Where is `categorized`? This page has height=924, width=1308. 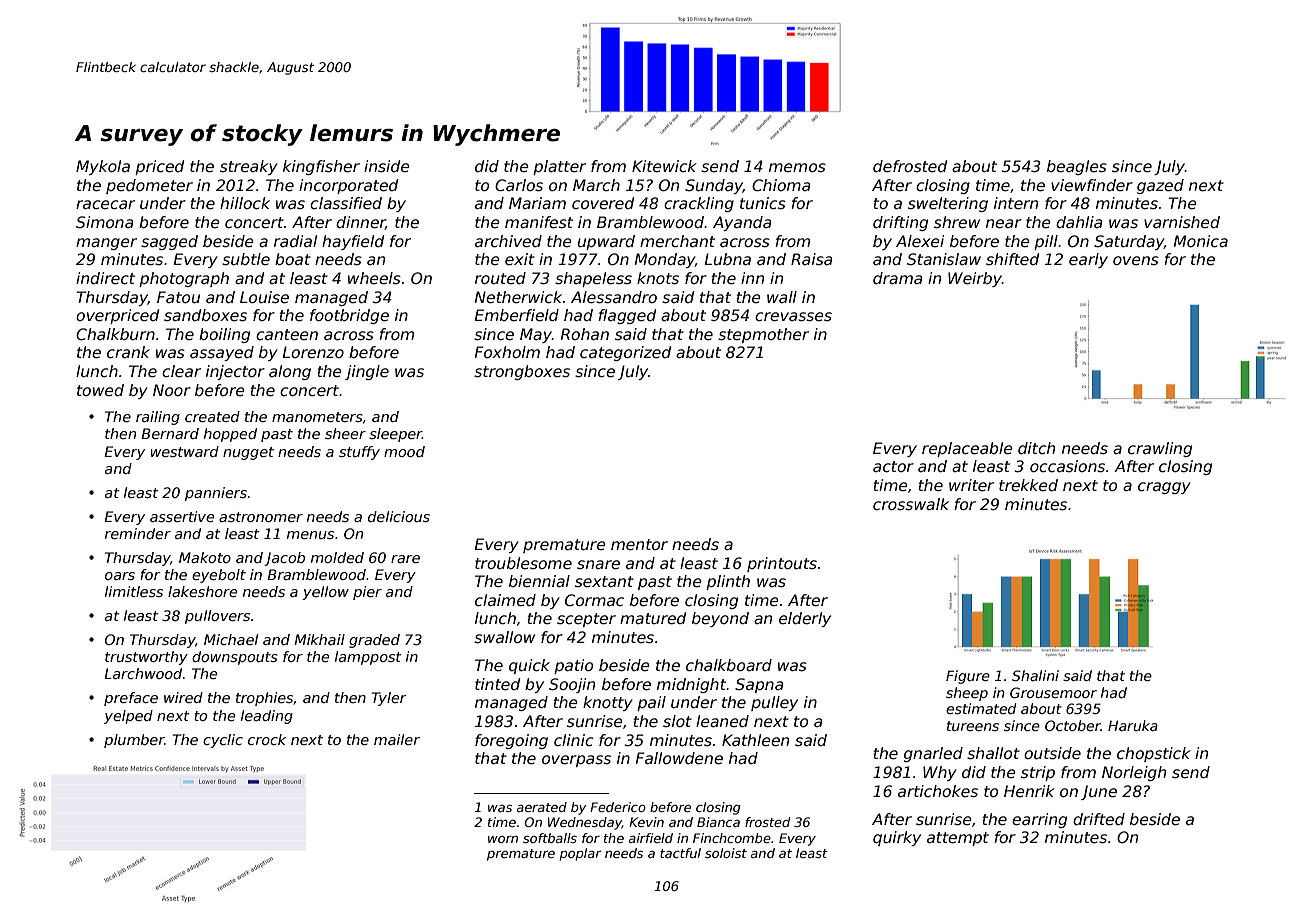
categorized is located at coordinates (625, 353).
